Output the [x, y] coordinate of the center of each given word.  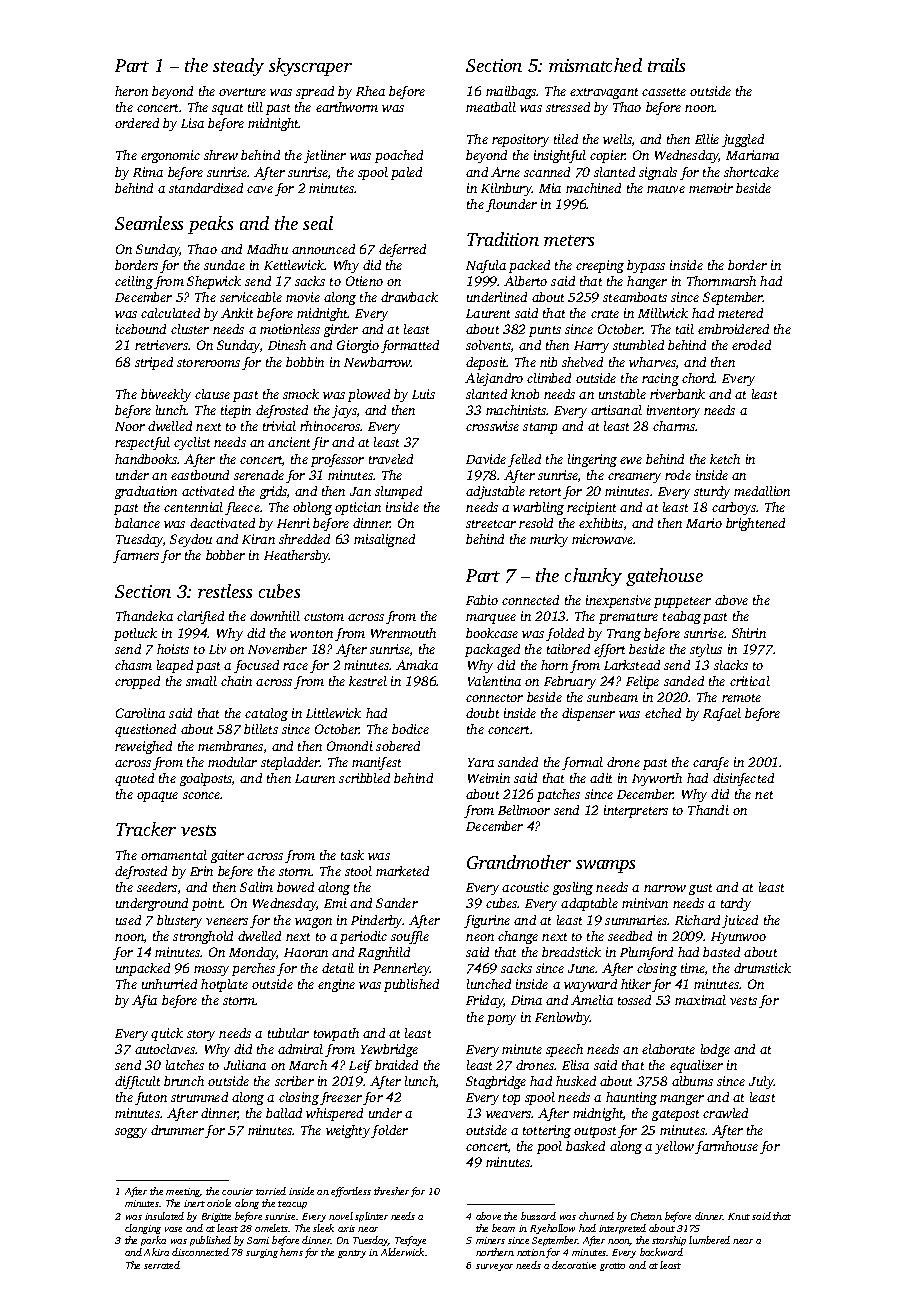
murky [549, 540]
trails [666, 65]
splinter [371, 1217]
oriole [219, 1203]
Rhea [370, 91]
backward [661, 1252]
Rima [148, 172]
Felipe [642, 682]
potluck [135, 634]
